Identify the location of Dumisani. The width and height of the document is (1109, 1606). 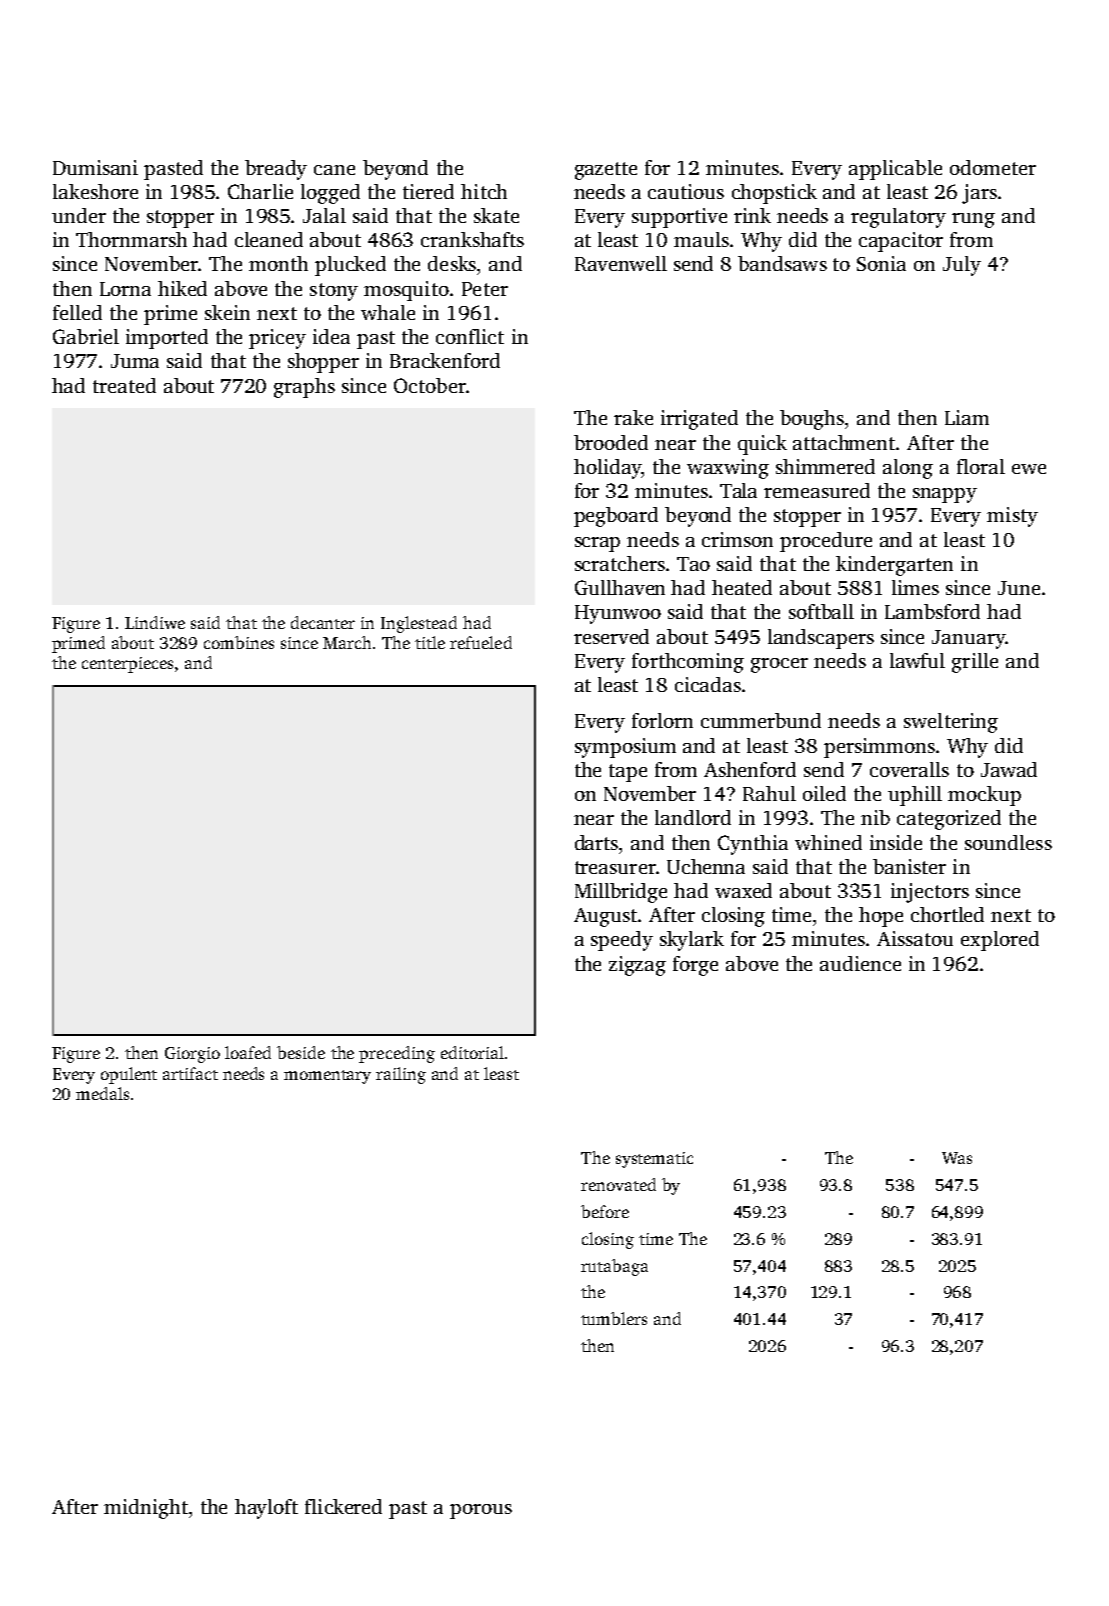
(95, 167).
